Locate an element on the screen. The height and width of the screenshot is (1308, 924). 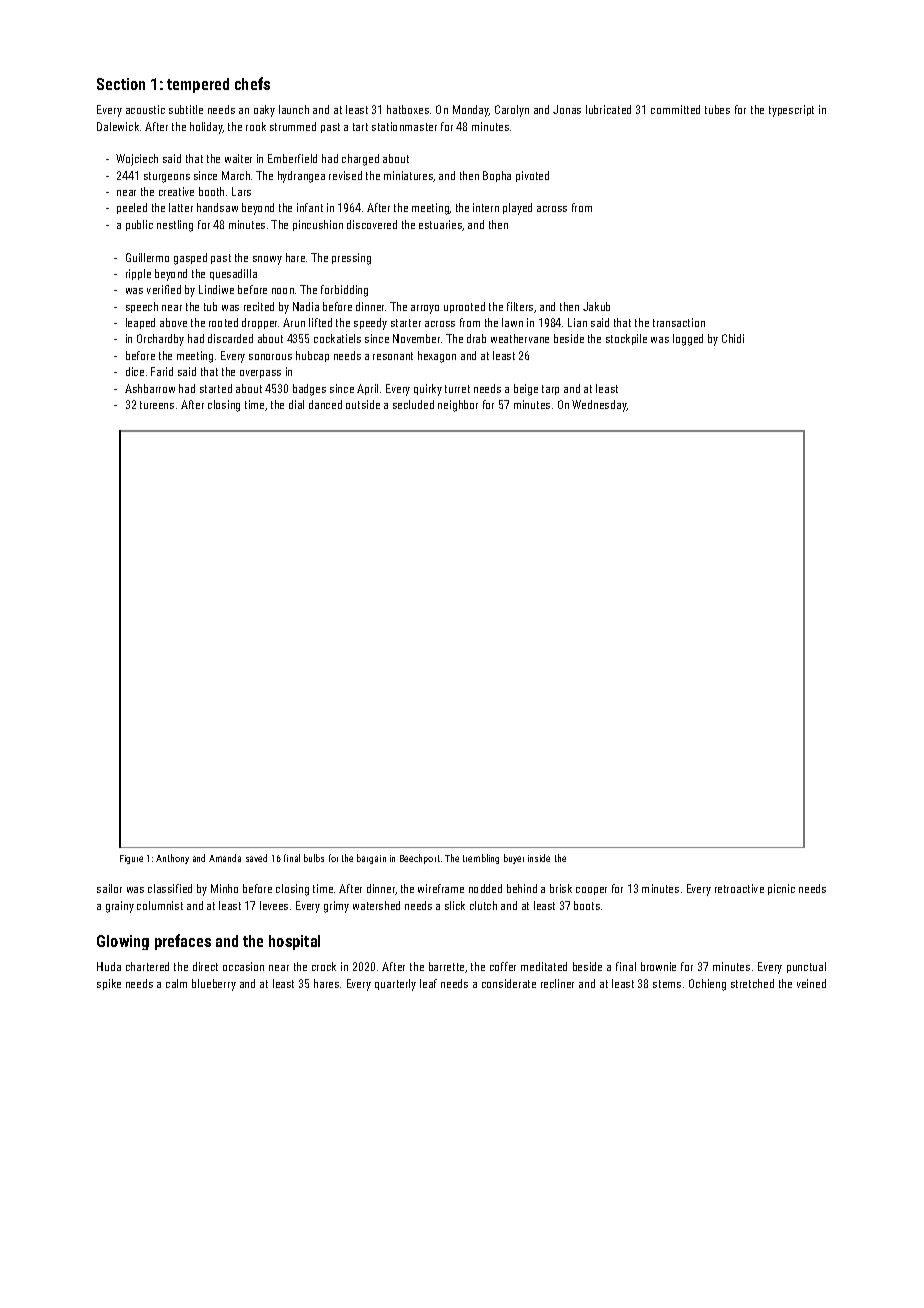
Beechport is located at coordinates (420, 859).
